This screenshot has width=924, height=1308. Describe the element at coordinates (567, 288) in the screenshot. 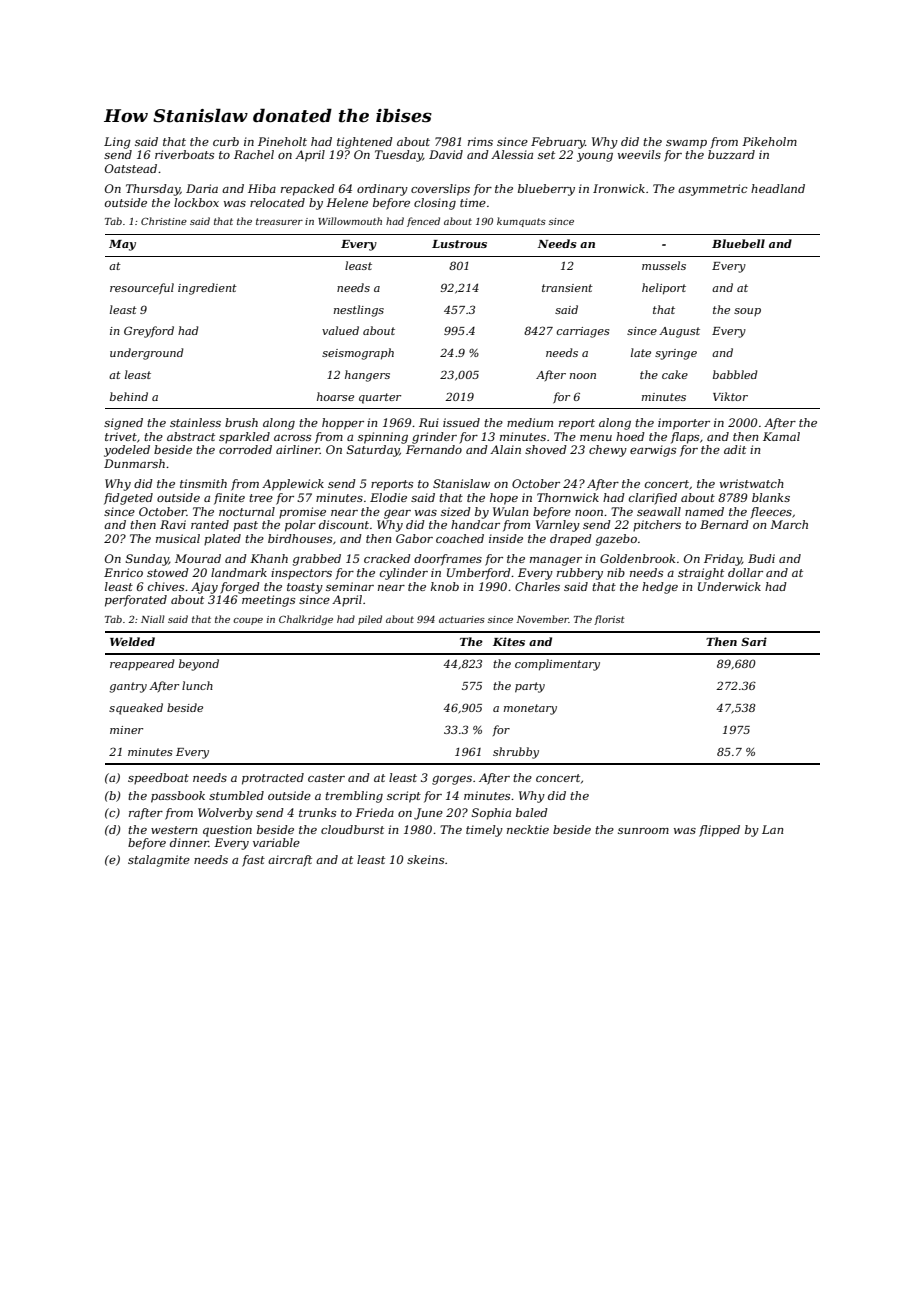

I see `transient` at that location.
